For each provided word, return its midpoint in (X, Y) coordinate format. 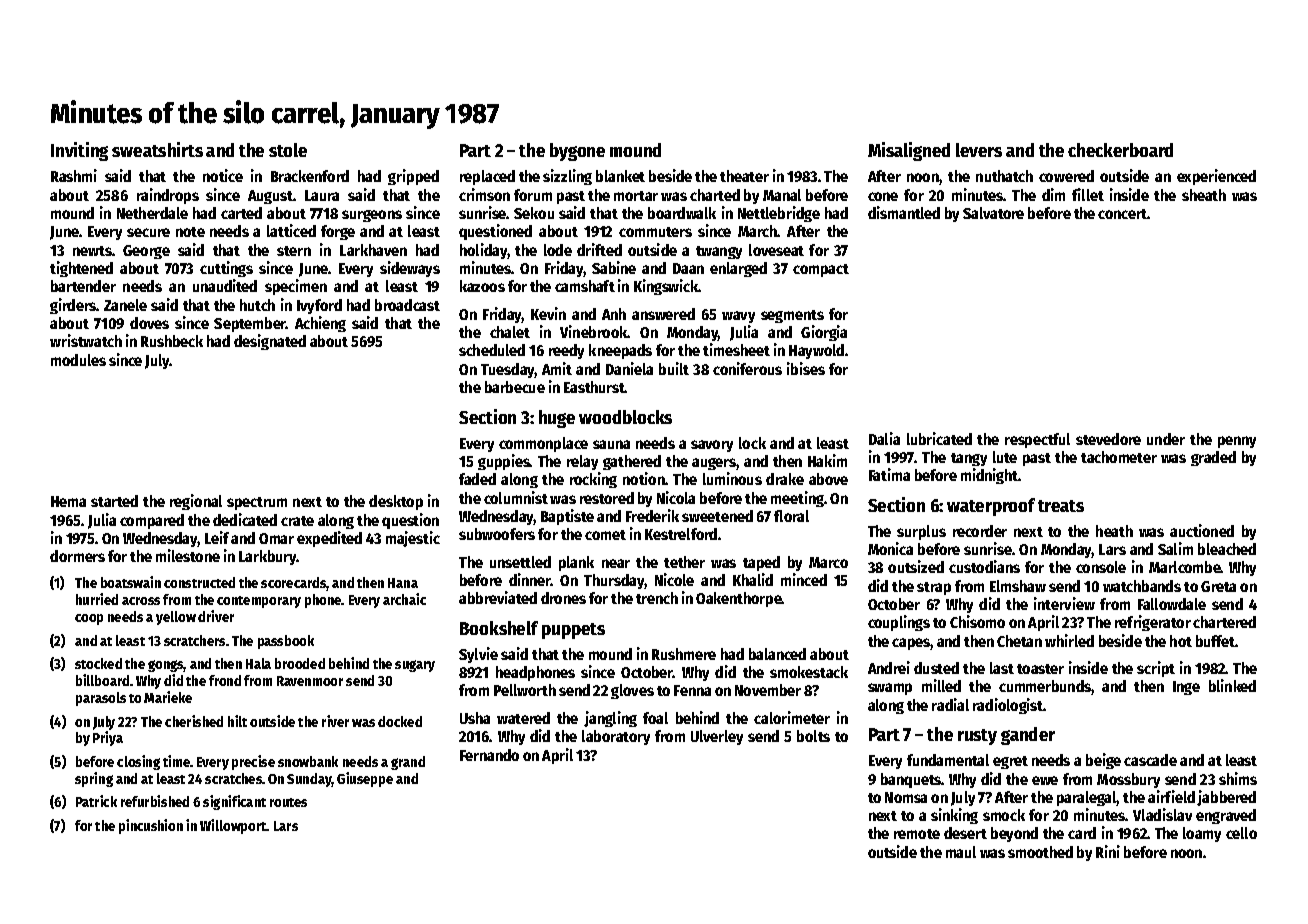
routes (288, 802)
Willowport (233, 826)
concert (1123, 214)
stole (288, 150)
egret (1010, 762)
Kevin (548, 313)
